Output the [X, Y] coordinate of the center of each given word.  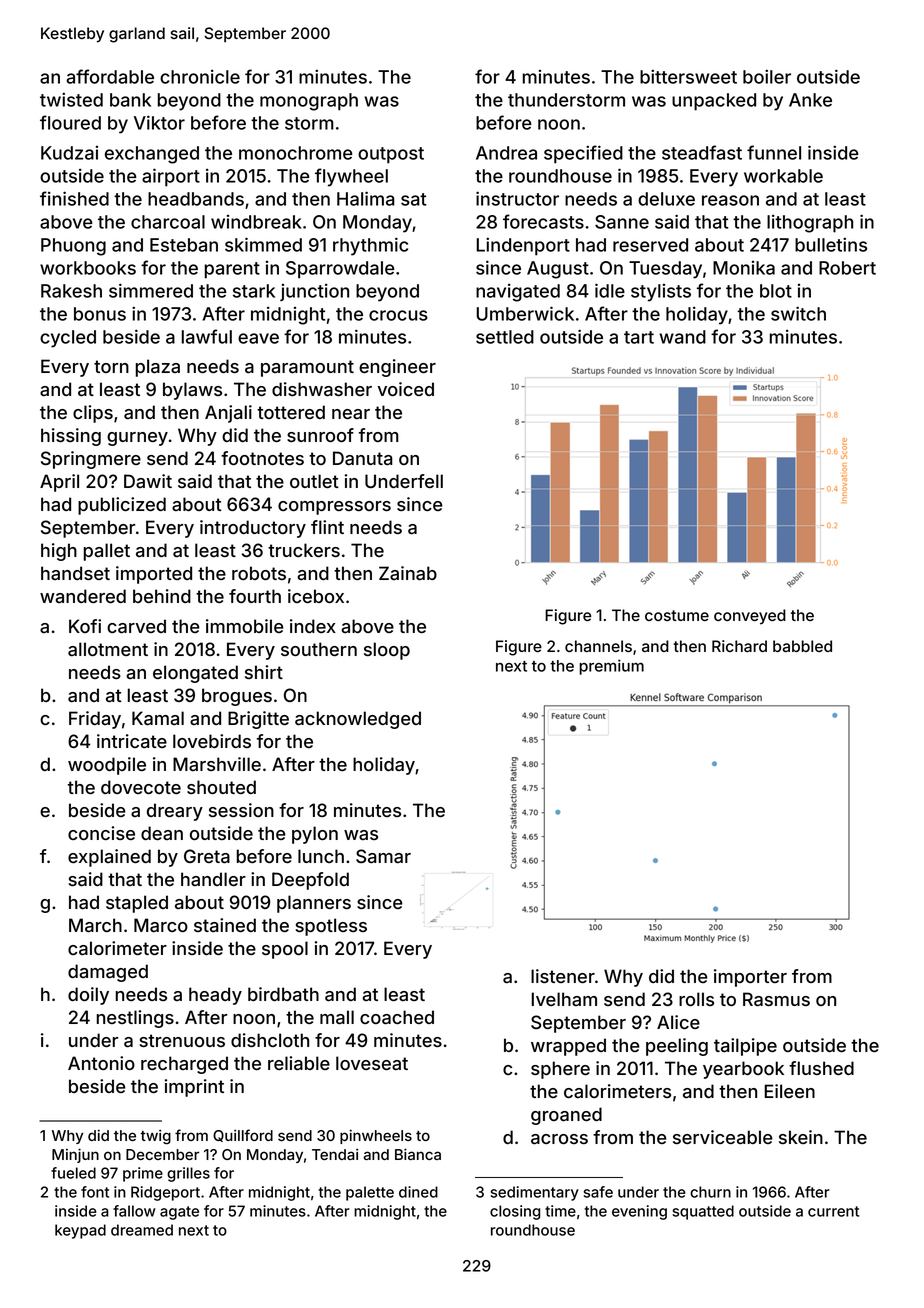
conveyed [750, 617]
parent [232, 270]
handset [75, 573]
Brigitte [258, 720]
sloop [387, 651]
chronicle [200, 76]
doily [88, 996]
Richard [739, 646]
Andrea [506, 153]
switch [798, 313]
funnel [774, 152]
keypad [80, 1231]
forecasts [543, 221]
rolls [696, 999]
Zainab [408, 573]
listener [563, 976]
